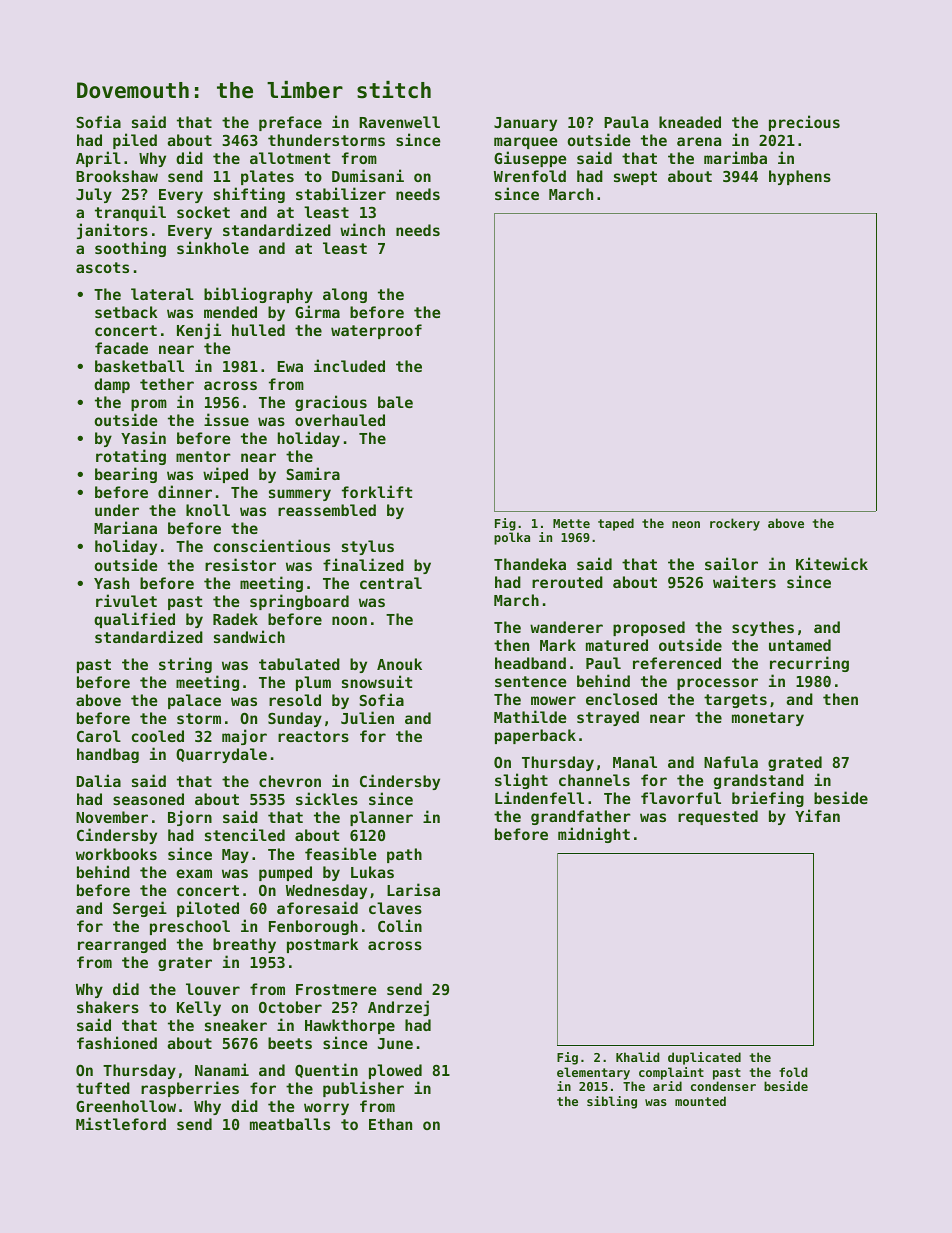  I want to click on Mariana, so click(125, 527).
